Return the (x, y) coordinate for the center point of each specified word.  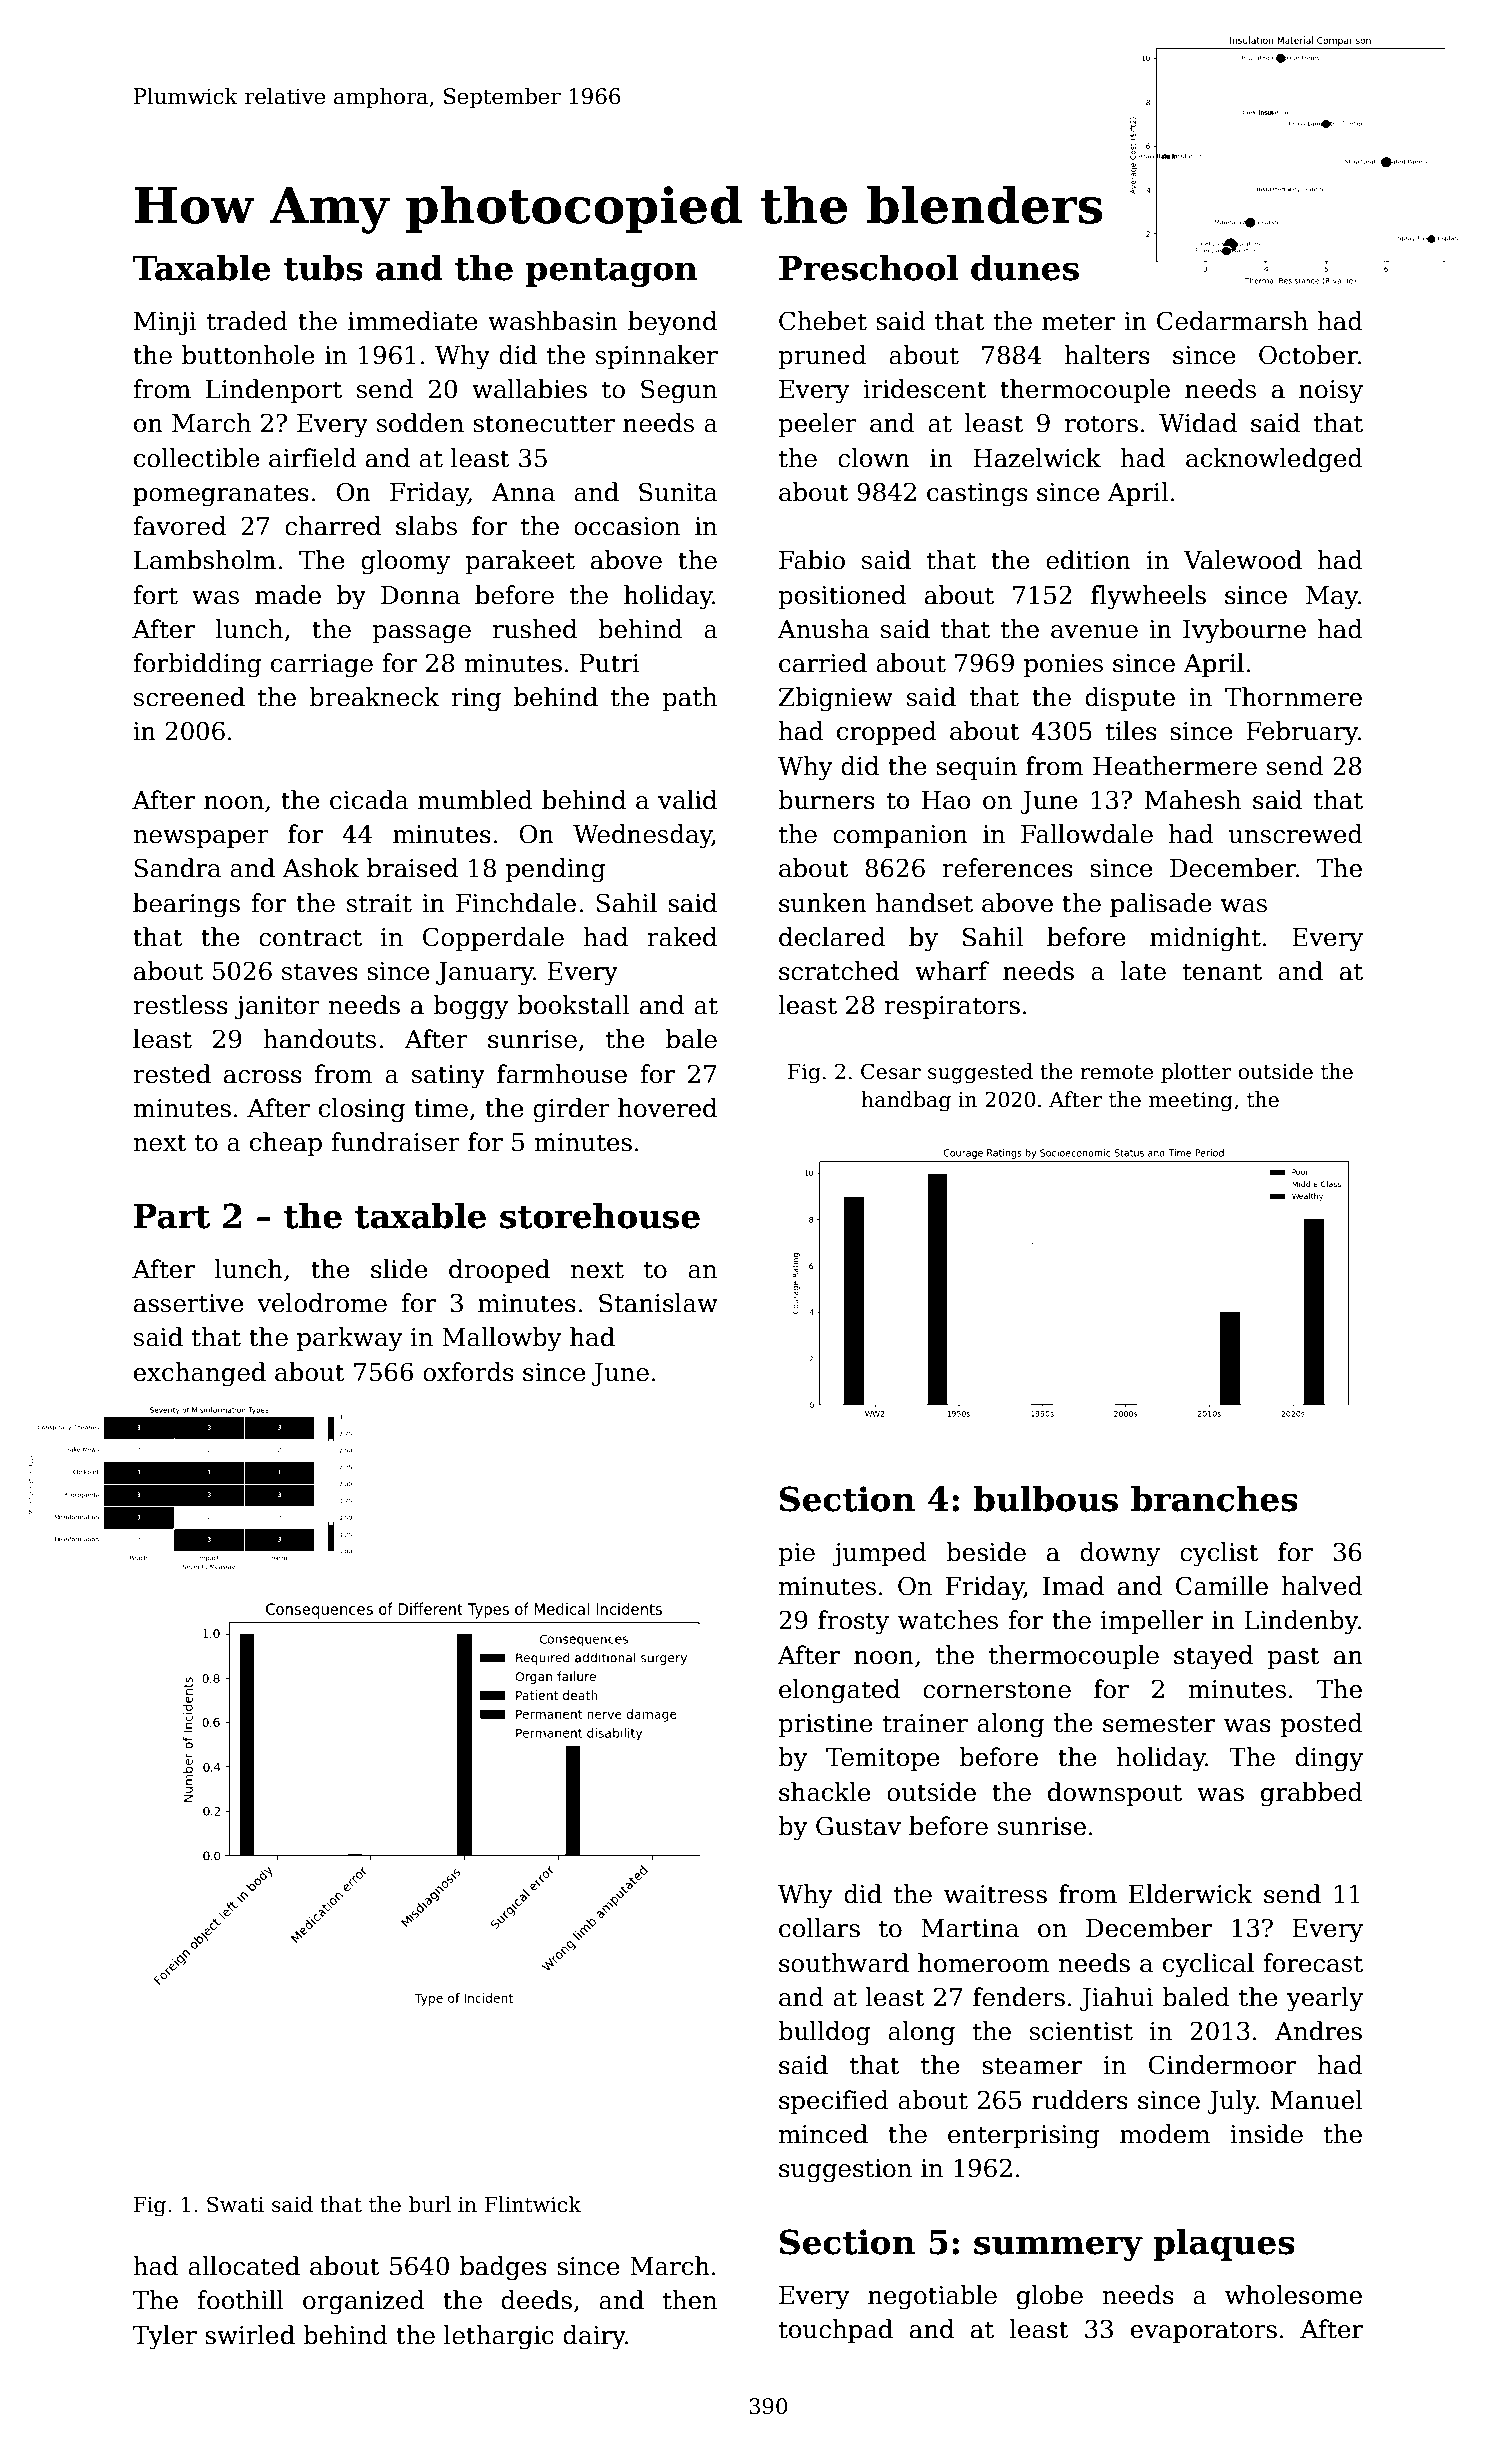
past (1293, 1658)
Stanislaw (658, 1303)
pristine (825, 1725)
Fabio (812, 560)
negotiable (932, 2297)
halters (1107, 355)
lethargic (499, 2337)
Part (172, 1216)
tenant (1222, 972)
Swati (235, 2204)
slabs (426, 526)
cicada (369, 800)
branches (1214, 1499)
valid (687, 800)
